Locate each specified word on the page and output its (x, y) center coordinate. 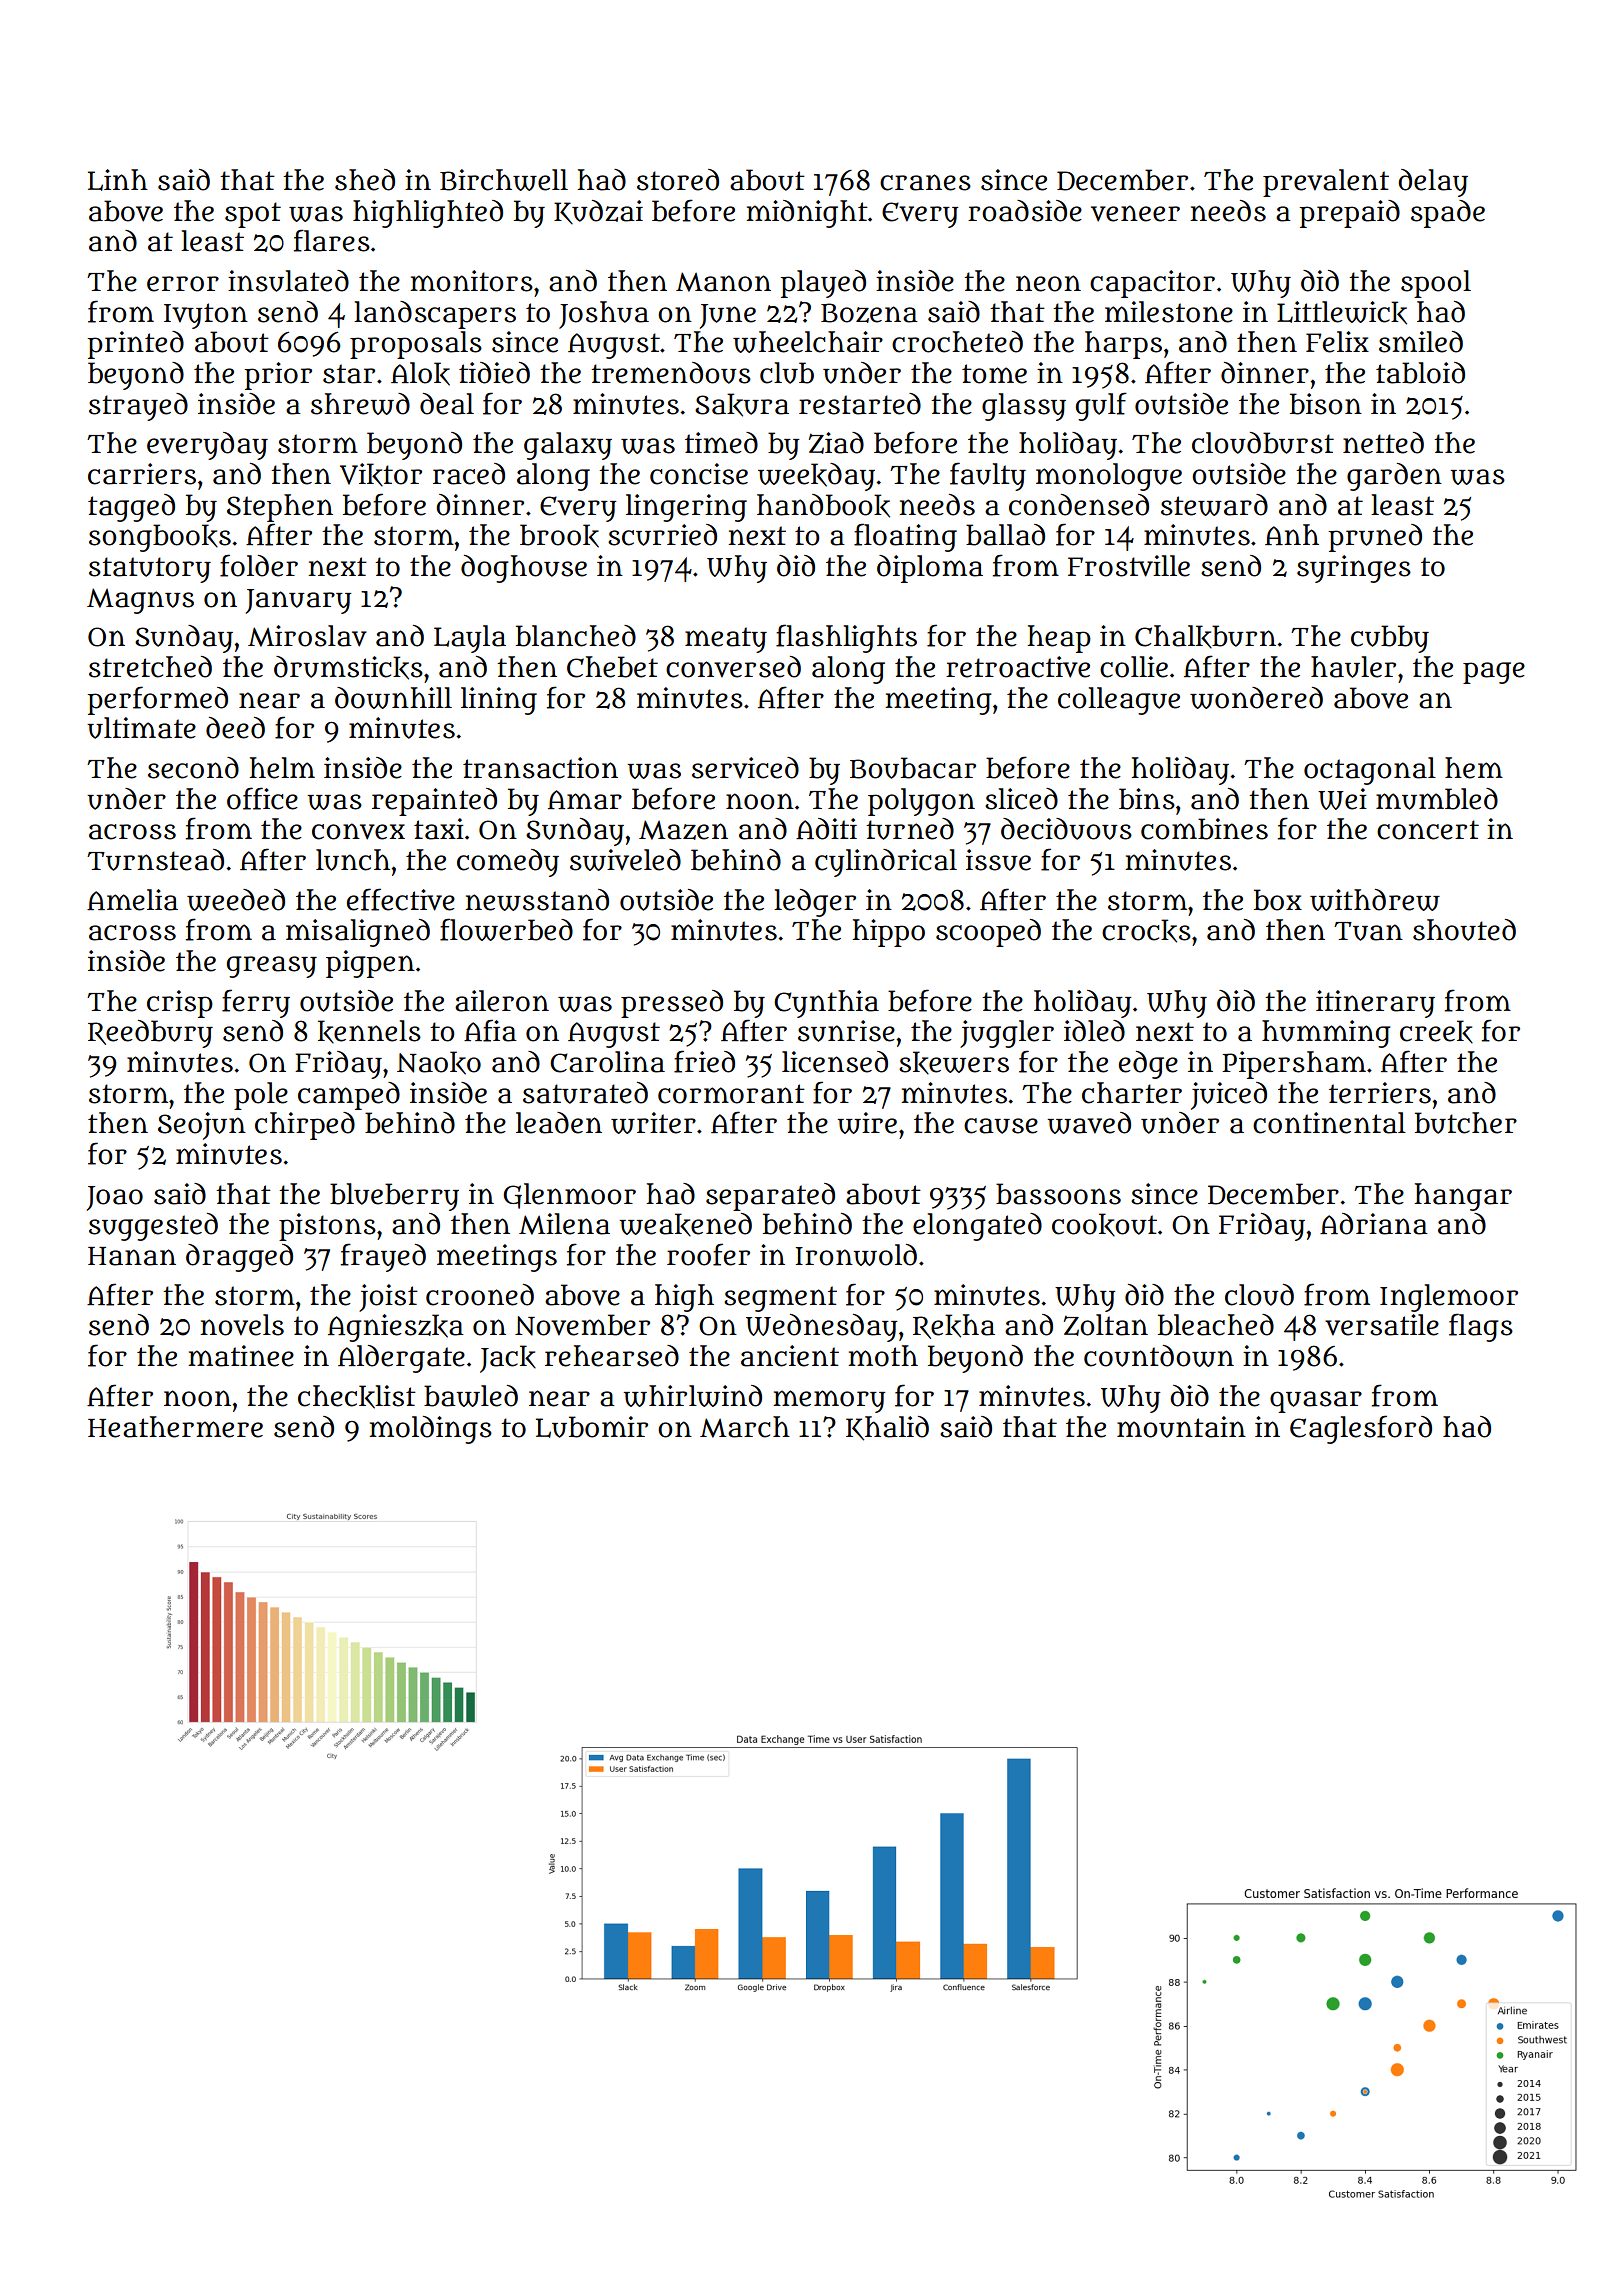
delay (1433, 183)
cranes (925, 182)
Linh (118, 180)
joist (388, 1298)
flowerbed (506, 929)
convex (358, 831)
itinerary (1375, 1004)
